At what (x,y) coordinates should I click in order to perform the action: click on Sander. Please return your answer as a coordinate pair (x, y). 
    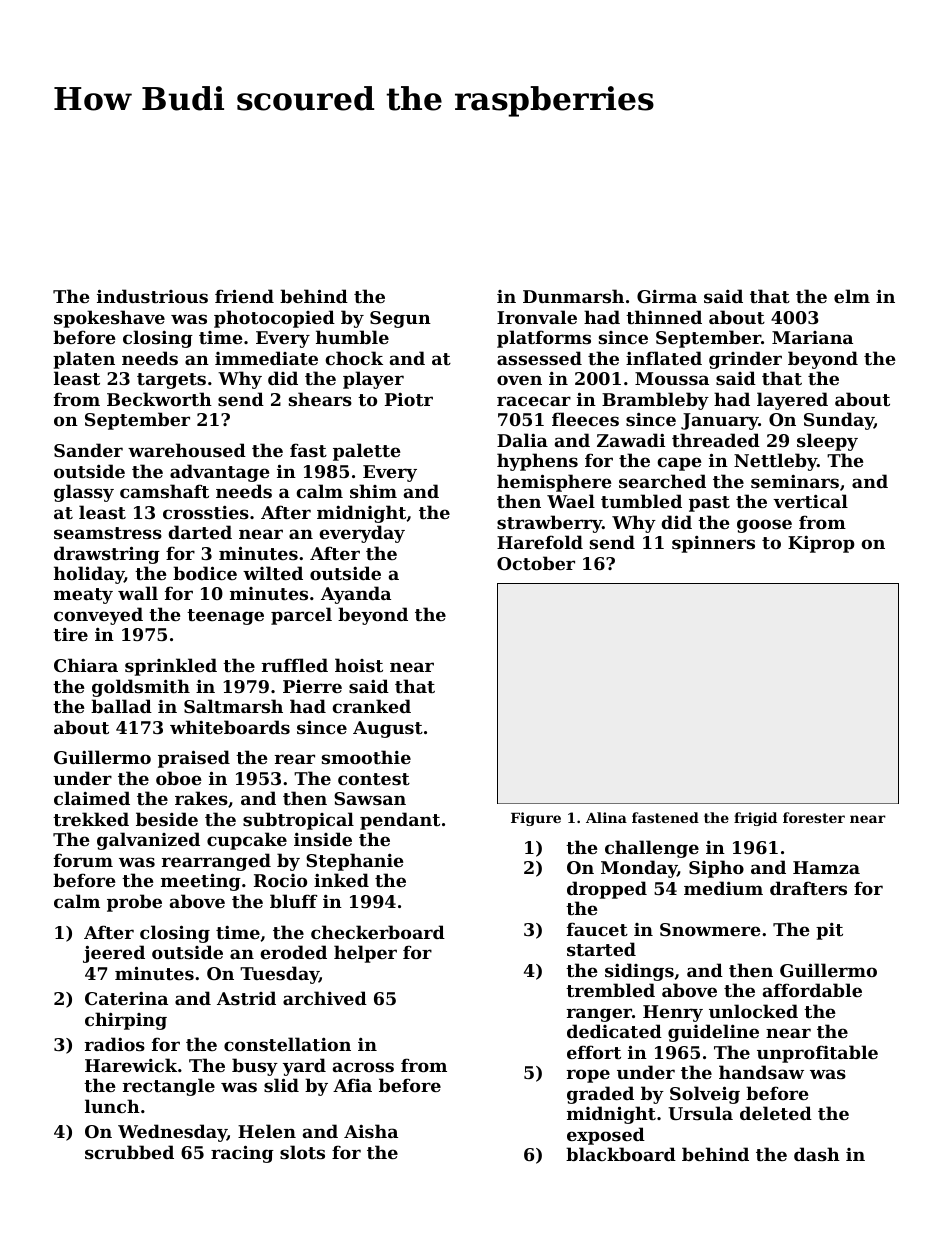
    Looking at the image, I should click on (88, 450).
